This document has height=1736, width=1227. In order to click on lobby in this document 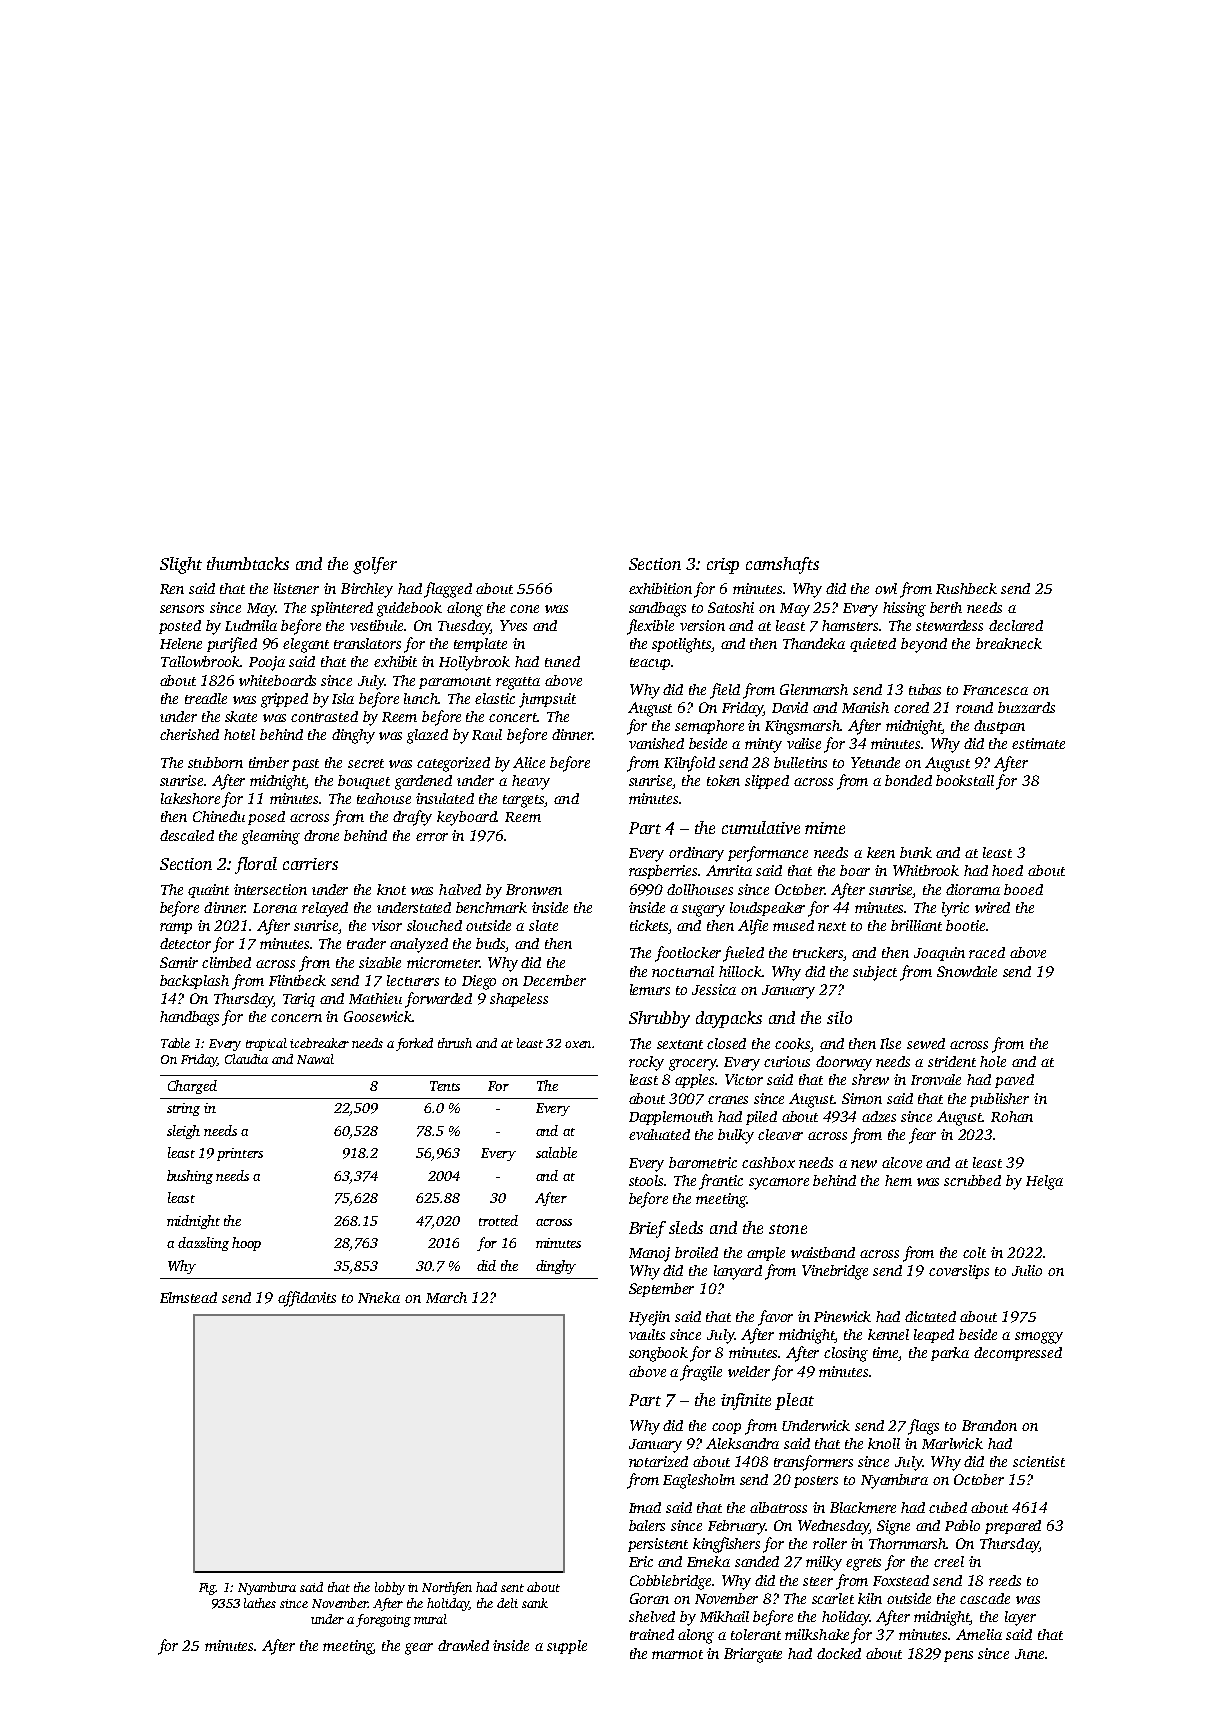, I will do `click(390, 1588)`.
